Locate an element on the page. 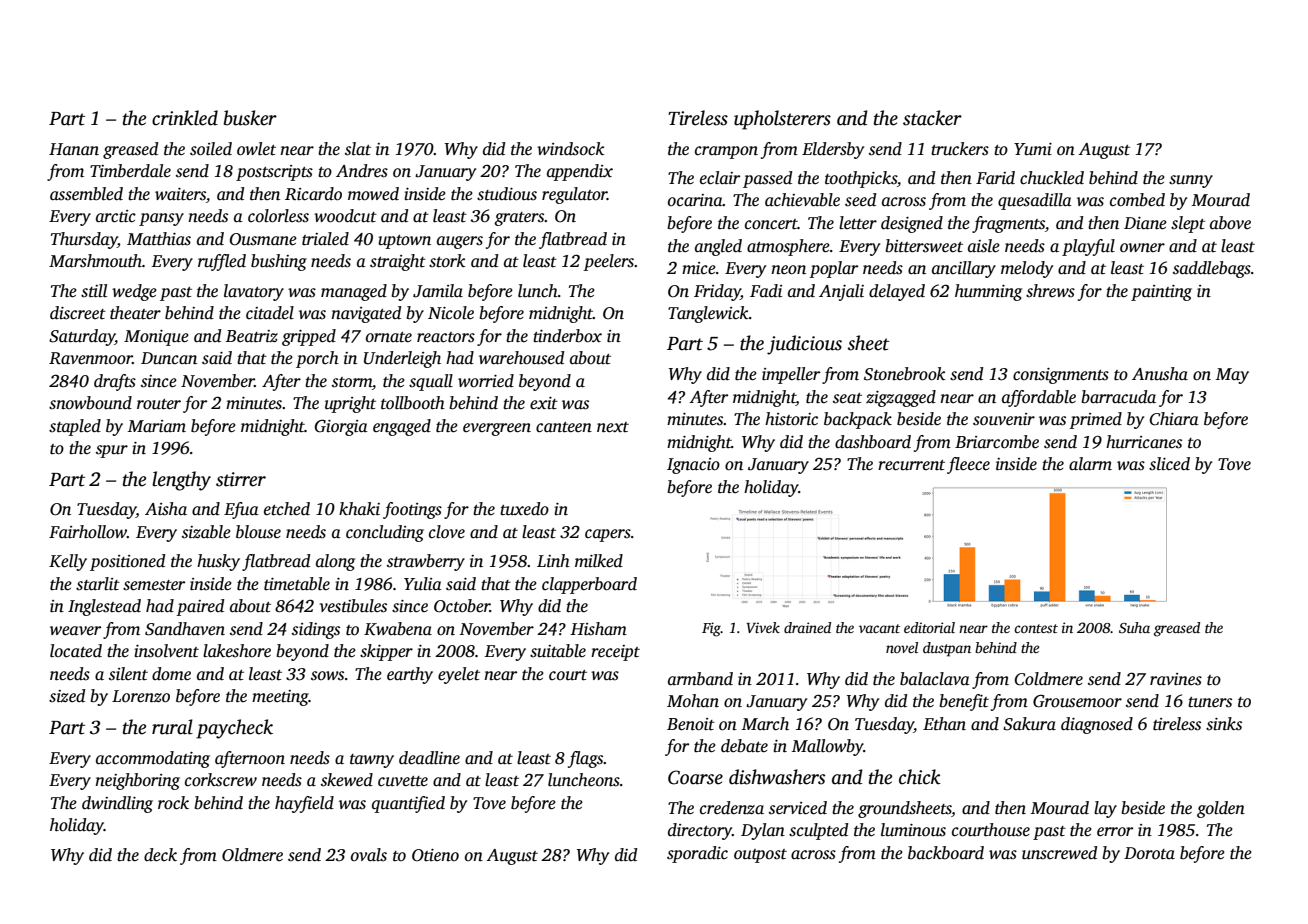 The width and height of the image is (1308, 924). Mallowby is located at coordinates (828, 747).
